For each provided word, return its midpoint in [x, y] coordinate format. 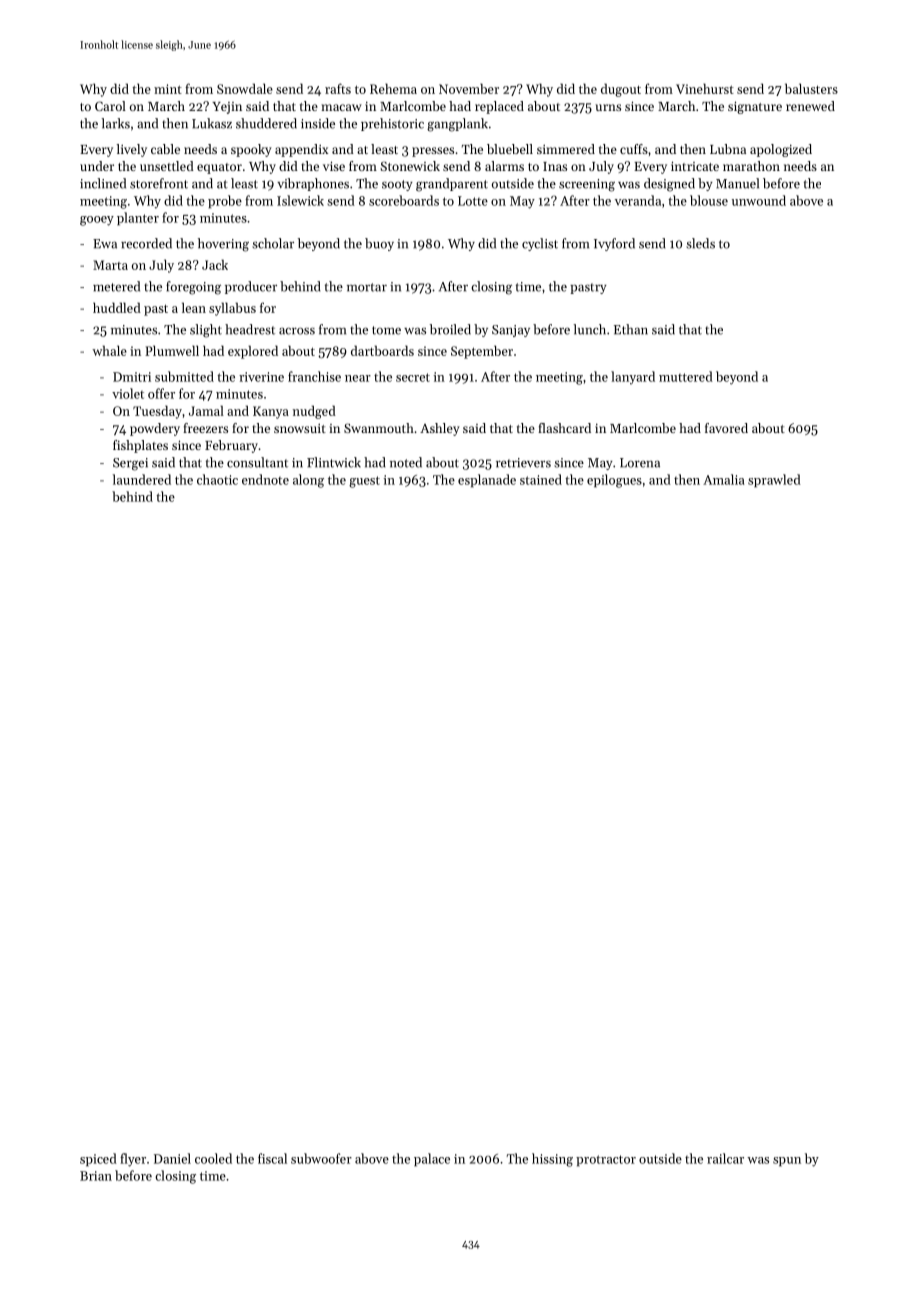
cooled [213, 1158]
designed [669, 185]
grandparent [452, 185]
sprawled [774, 481]
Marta [110, 265]
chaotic [217, 479]
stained [541, 479]
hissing [552, 1160]
